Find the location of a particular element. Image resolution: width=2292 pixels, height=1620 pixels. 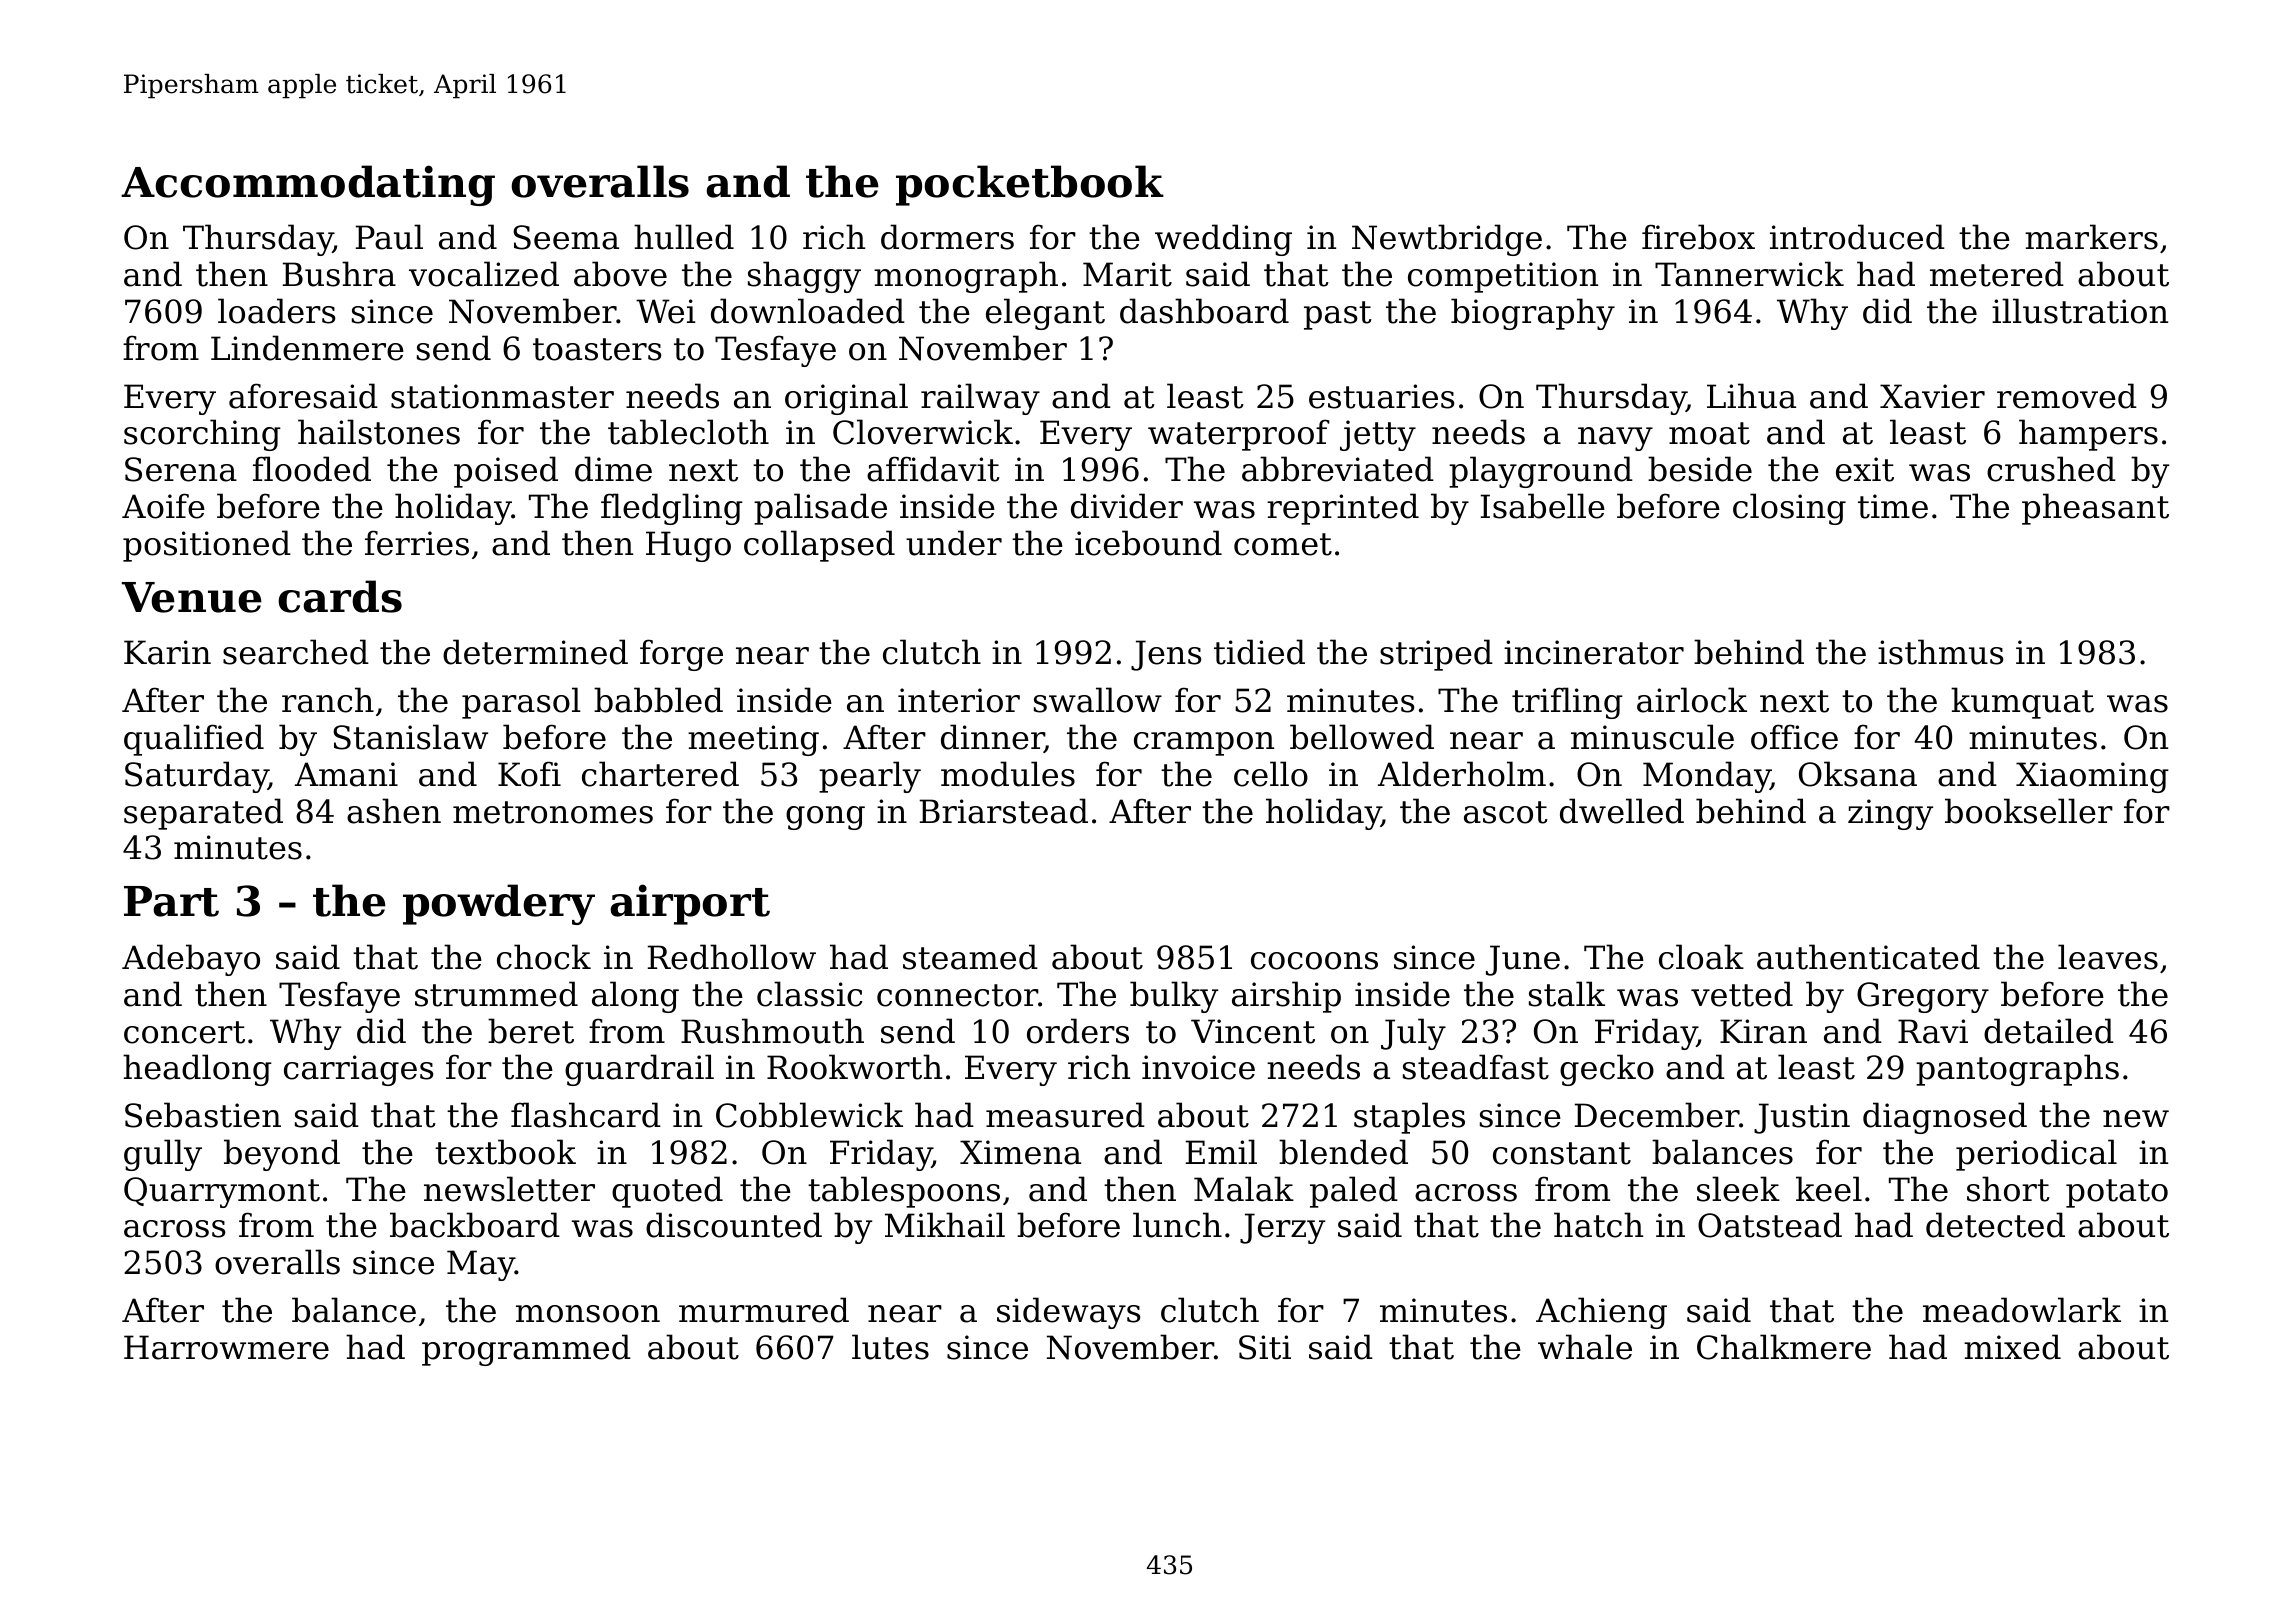

Lihua is located at coordinates (1751, 396).
